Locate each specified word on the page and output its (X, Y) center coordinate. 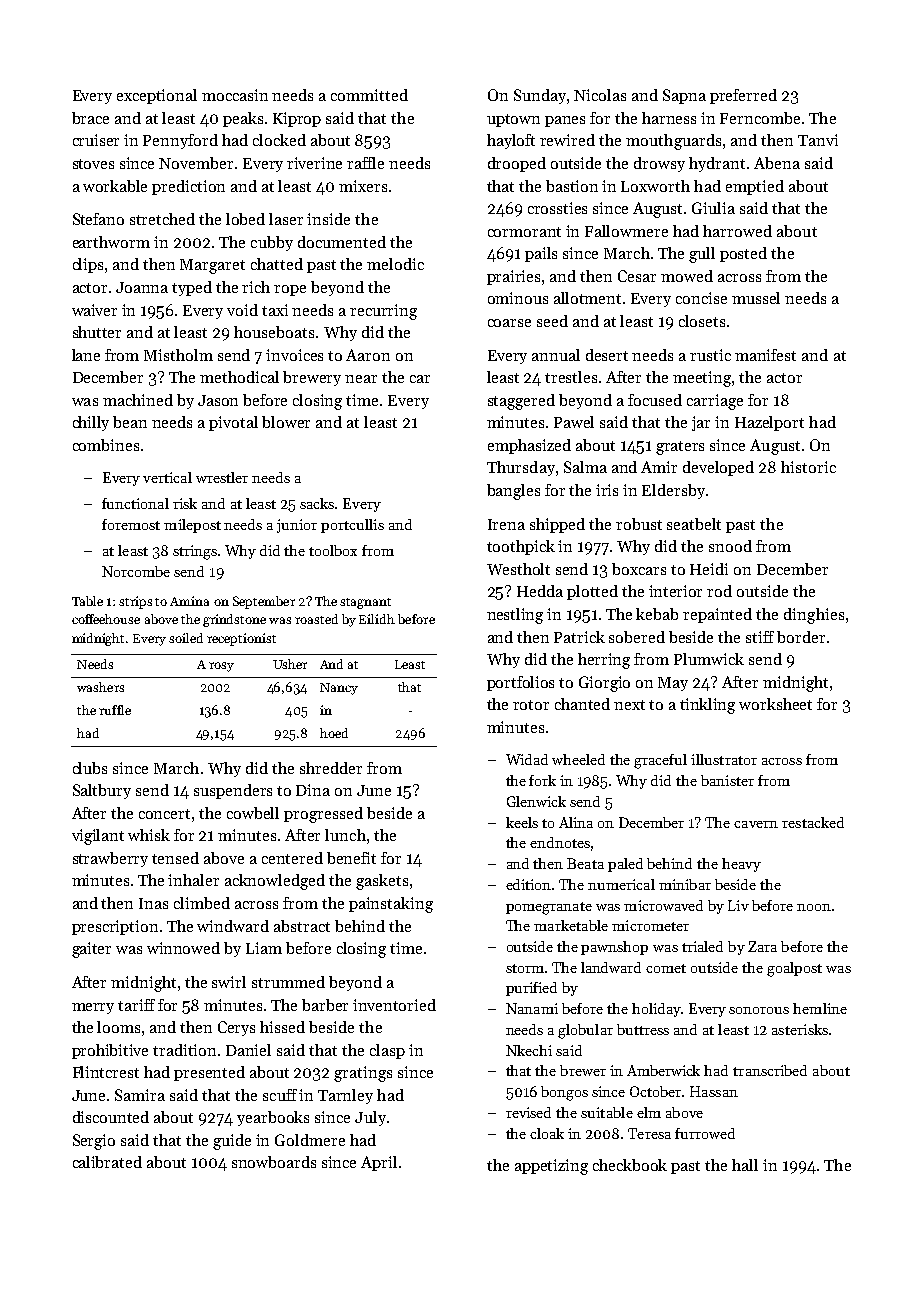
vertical (167, 477)
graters (680, 448)
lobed (245, 219)
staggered (521, 402)
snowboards (274, 1162)
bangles (513, 492)
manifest (765, 355)
